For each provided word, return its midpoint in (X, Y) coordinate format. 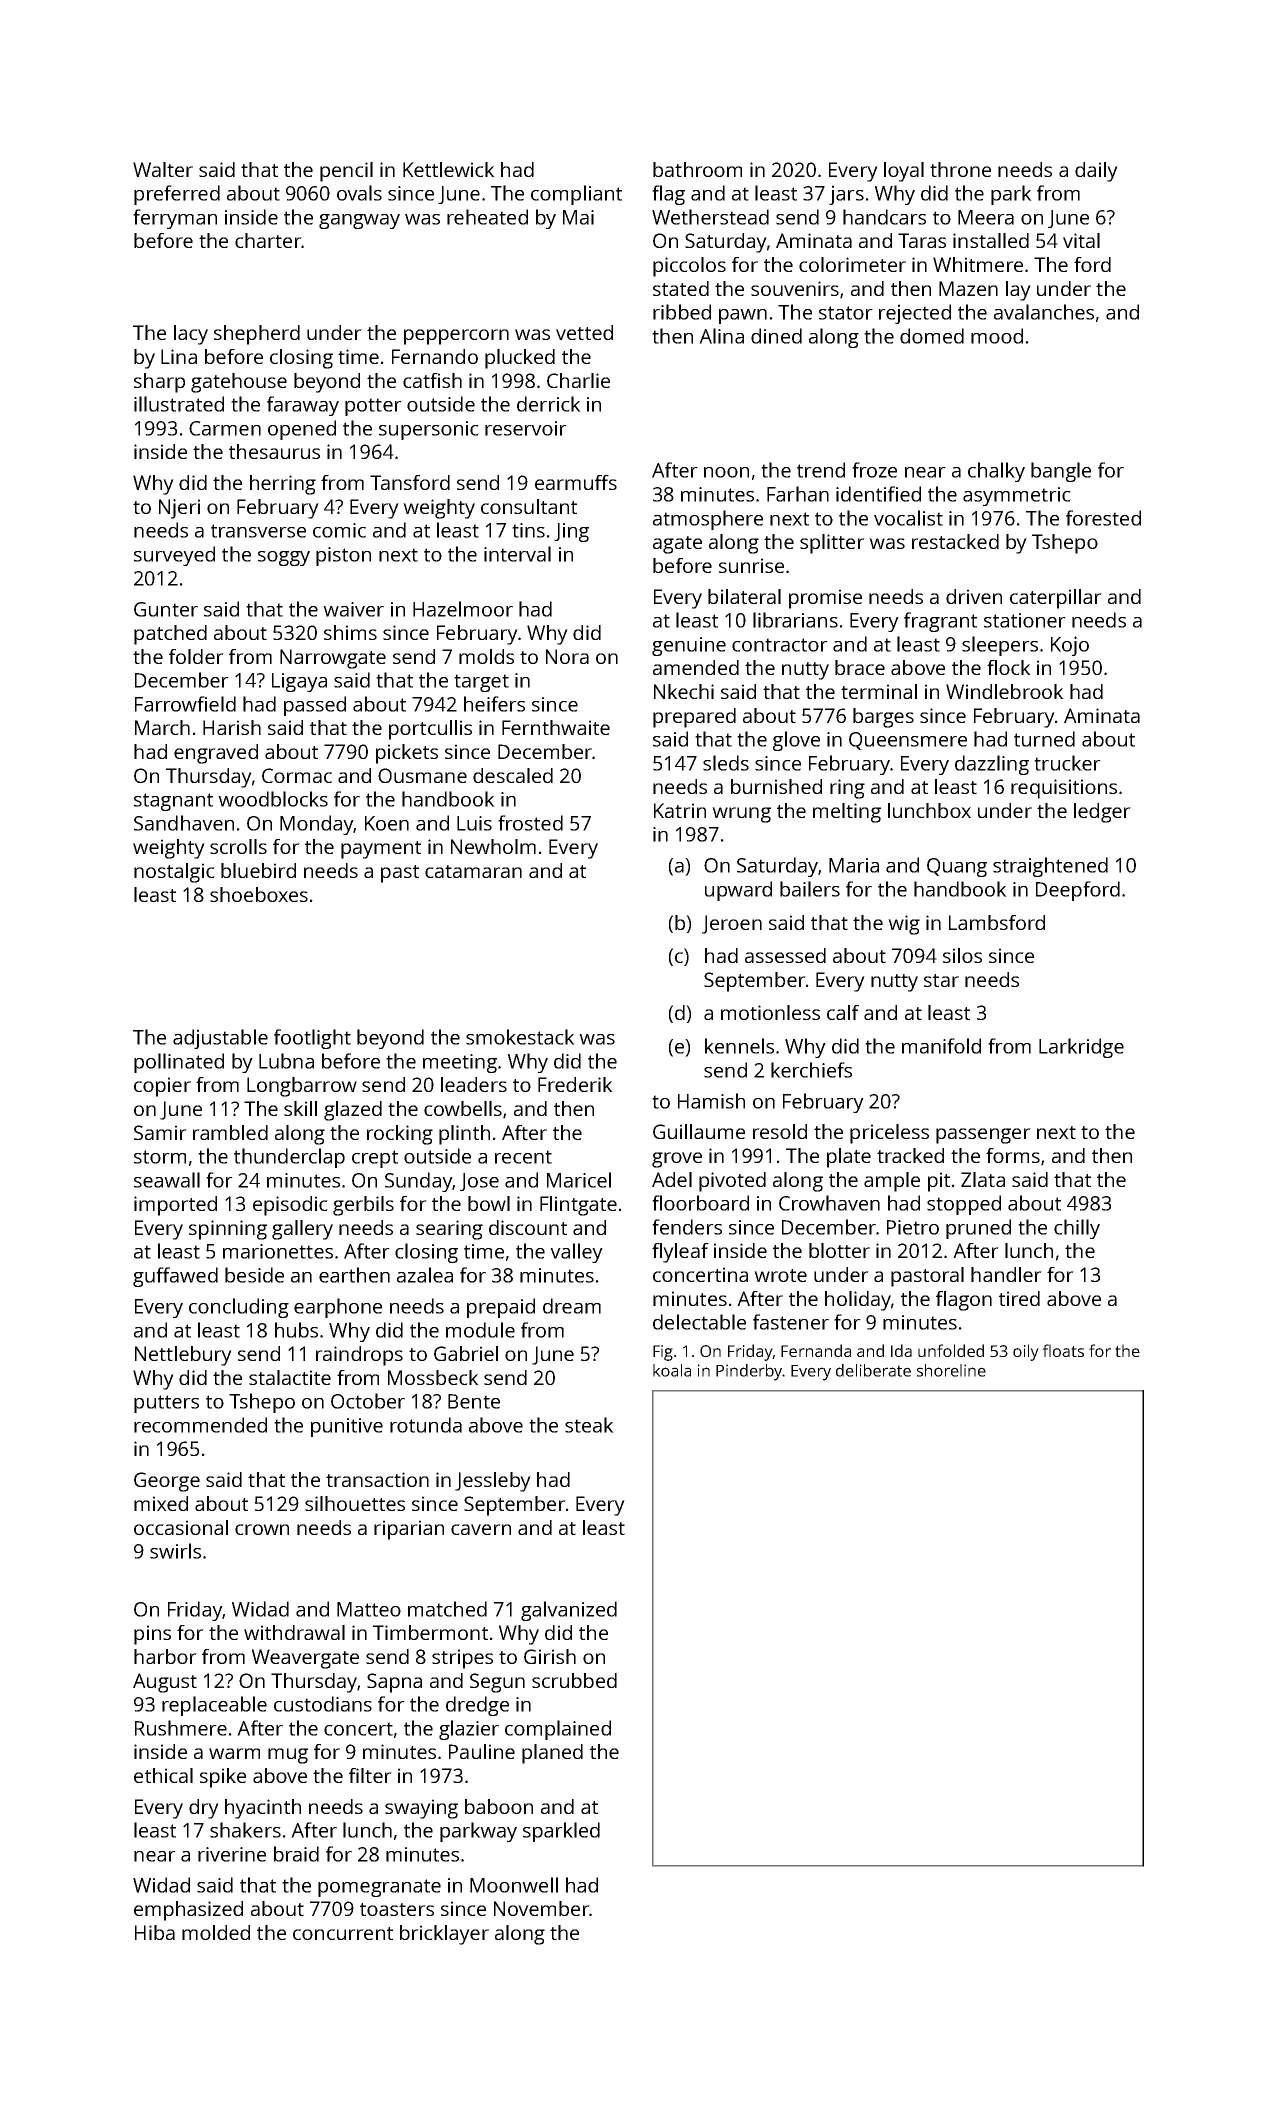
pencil (346, 172)
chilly (1077, 1229)
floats (1063, 1350)
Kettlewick (449, 169)
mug (288, 1756)
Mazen (968, 288)
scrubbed (574, 1680)
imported (175, 1206)
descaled (513, 775)
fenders (687, 1227)
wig (904, 925)
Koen (387, 823)
